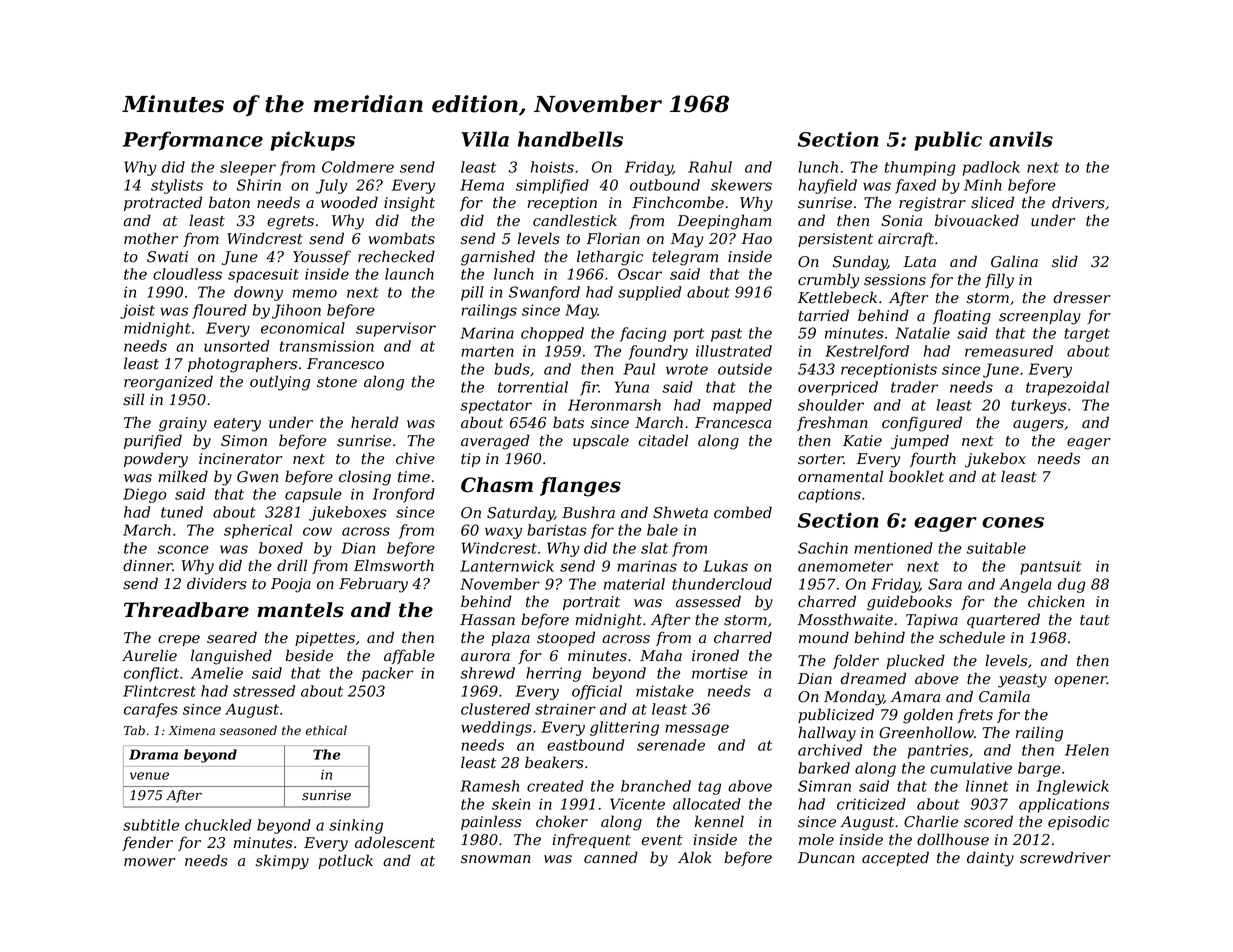 This screenshot has height=952, width=1233. What do you see at coordinates (996, 548) in the screenshot?
I see `suitable` at bounding box center [996, 548].
